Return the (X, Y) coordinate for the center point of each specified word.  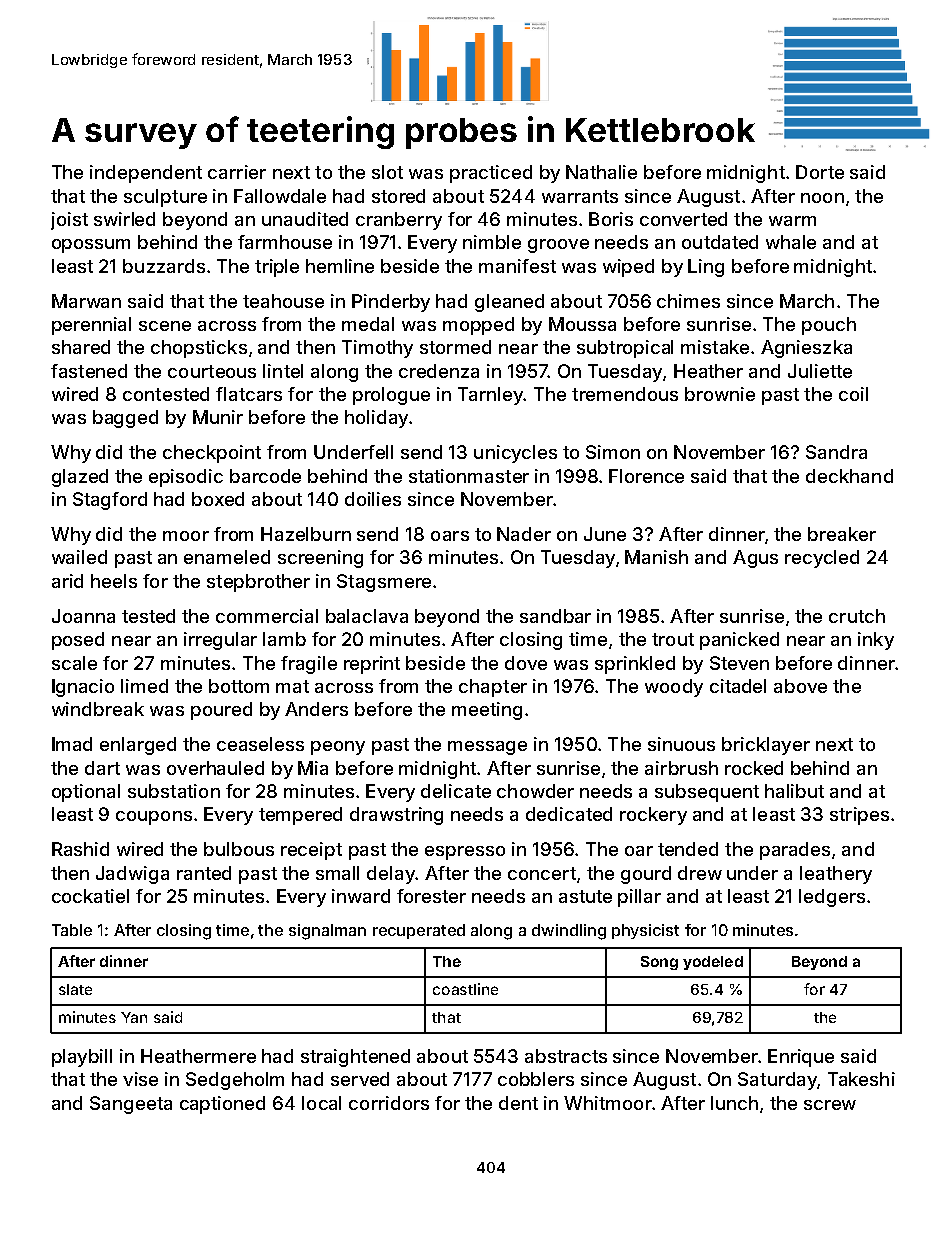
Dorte (820, 172)
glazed (80, 478)
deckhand (849, 476)
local (321, 1103)
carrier (237, 172)
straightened (355, 1058)
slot (387, 172)
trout (673, 639)
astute (585, 896)
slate (75, 989)
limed (144, 686)
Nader (524, 534)
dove (526, 663)
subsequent (707, 793)
